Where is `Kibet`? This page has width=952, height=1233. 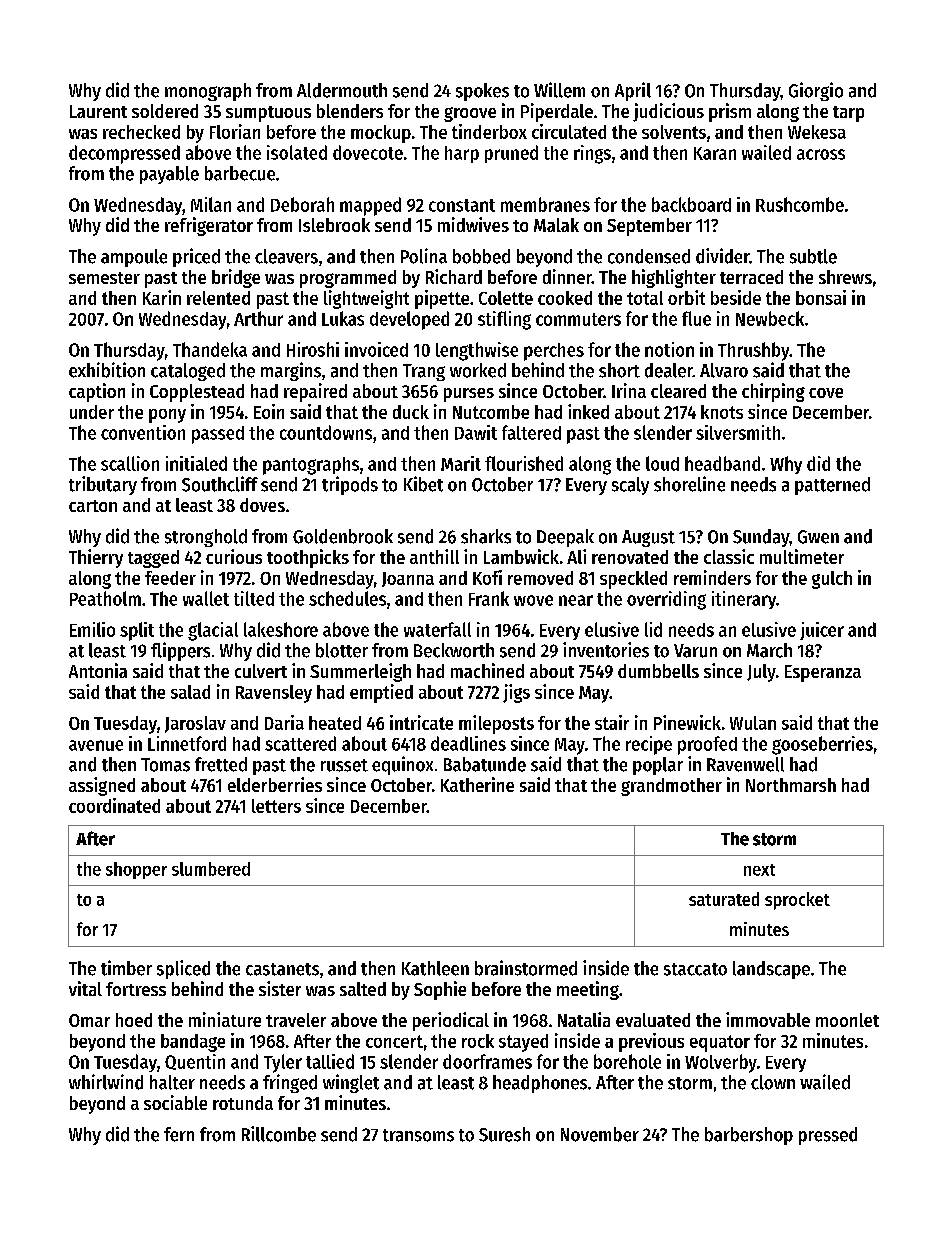 Kibet is located at coordinates (423, 484).
